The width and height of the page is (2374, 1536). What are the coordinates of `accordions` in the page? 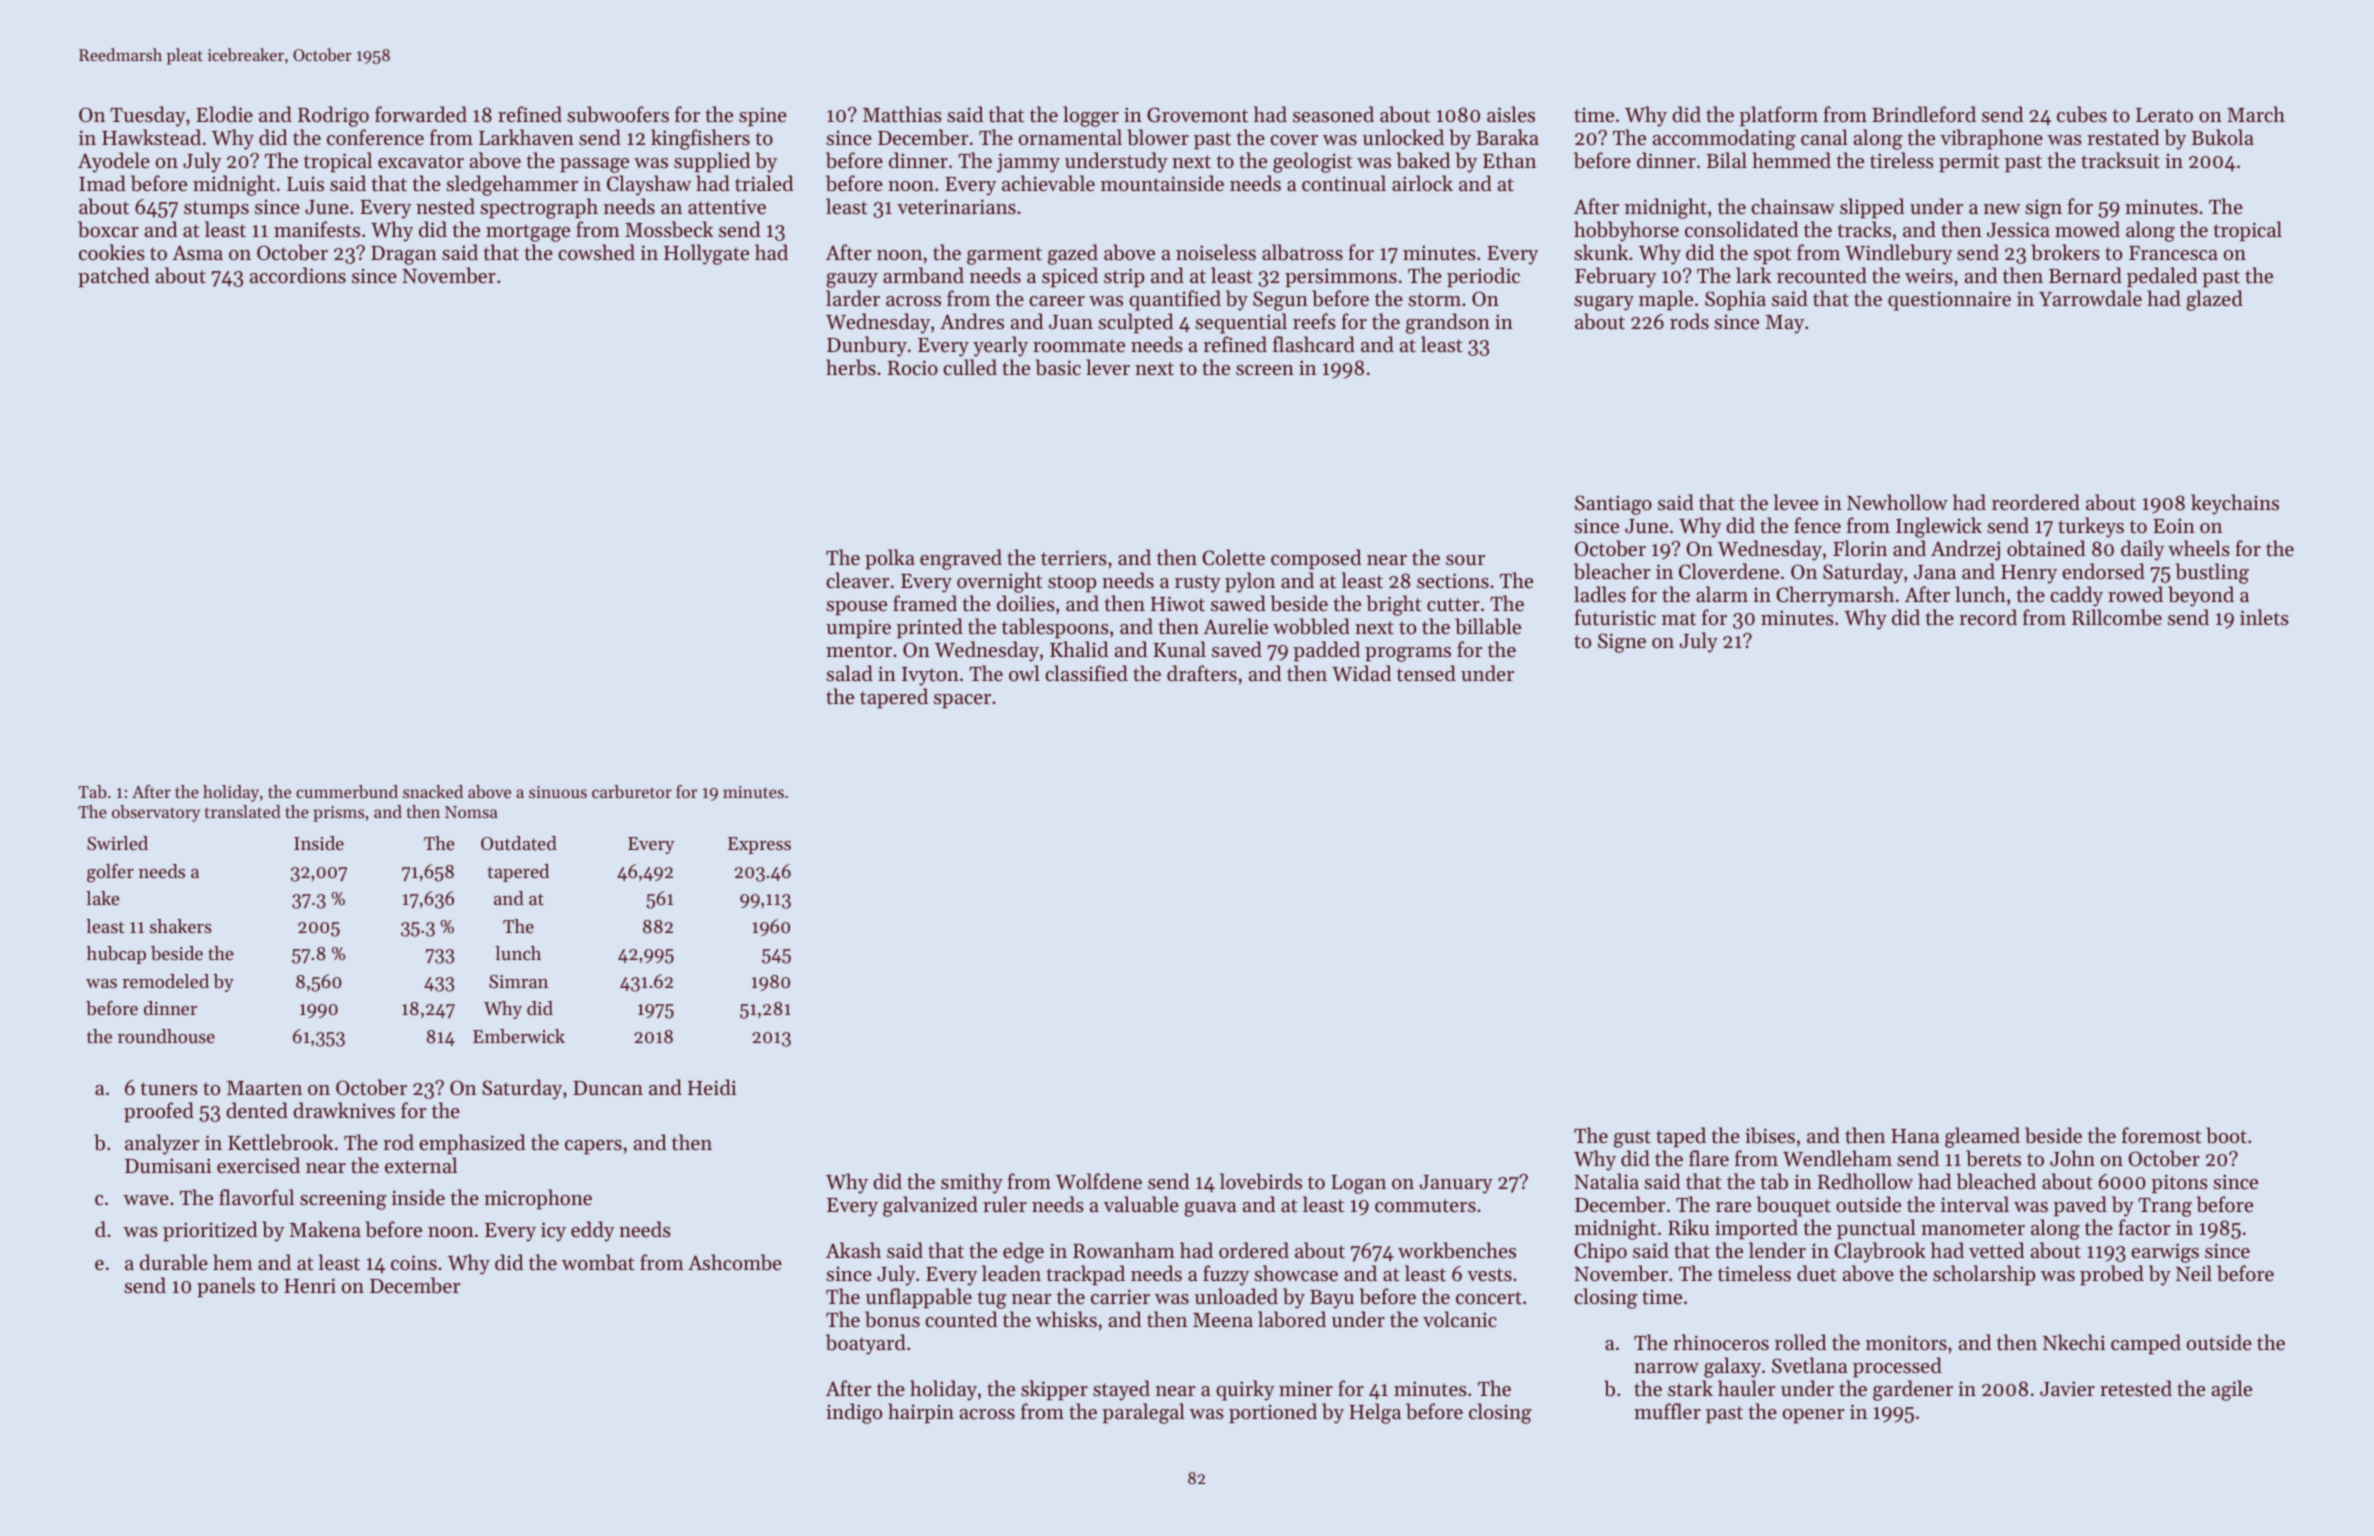 It's located at (298, 275).
